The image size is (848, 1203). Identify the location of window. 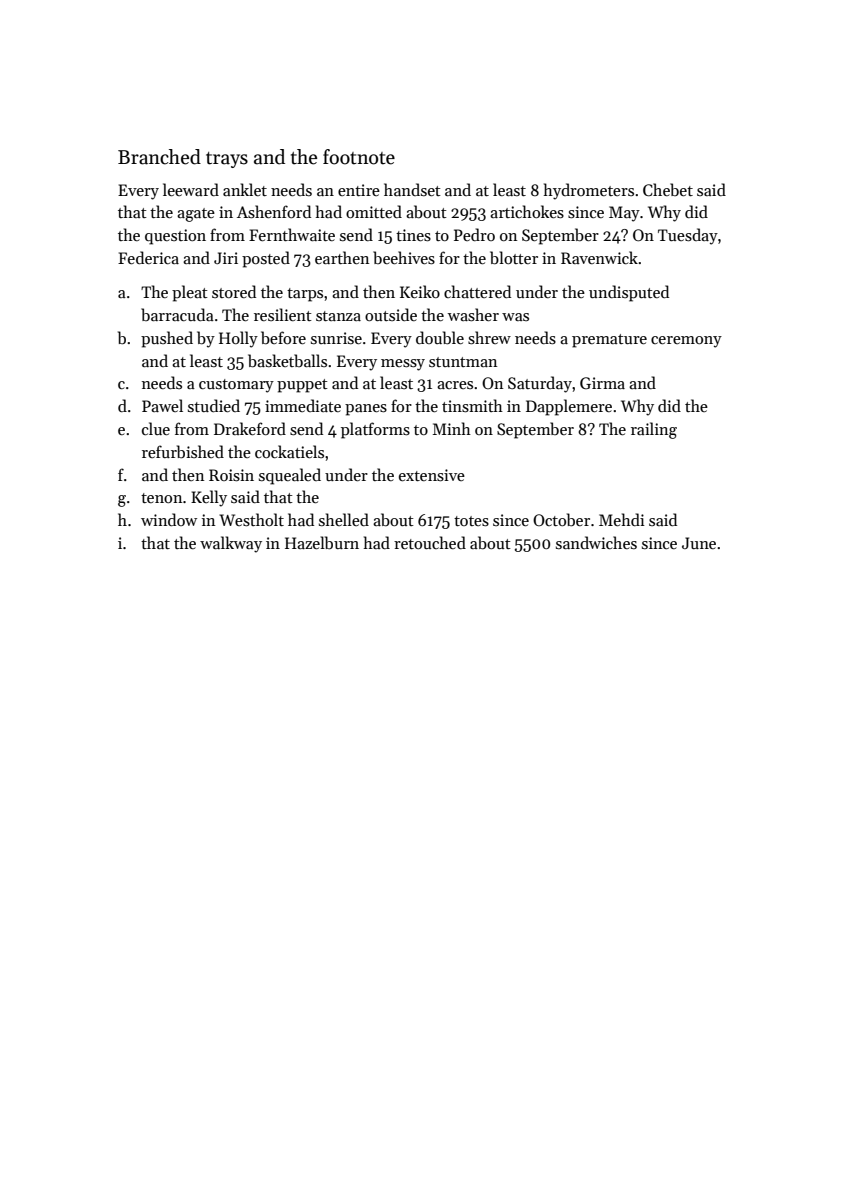
(169, 519).
